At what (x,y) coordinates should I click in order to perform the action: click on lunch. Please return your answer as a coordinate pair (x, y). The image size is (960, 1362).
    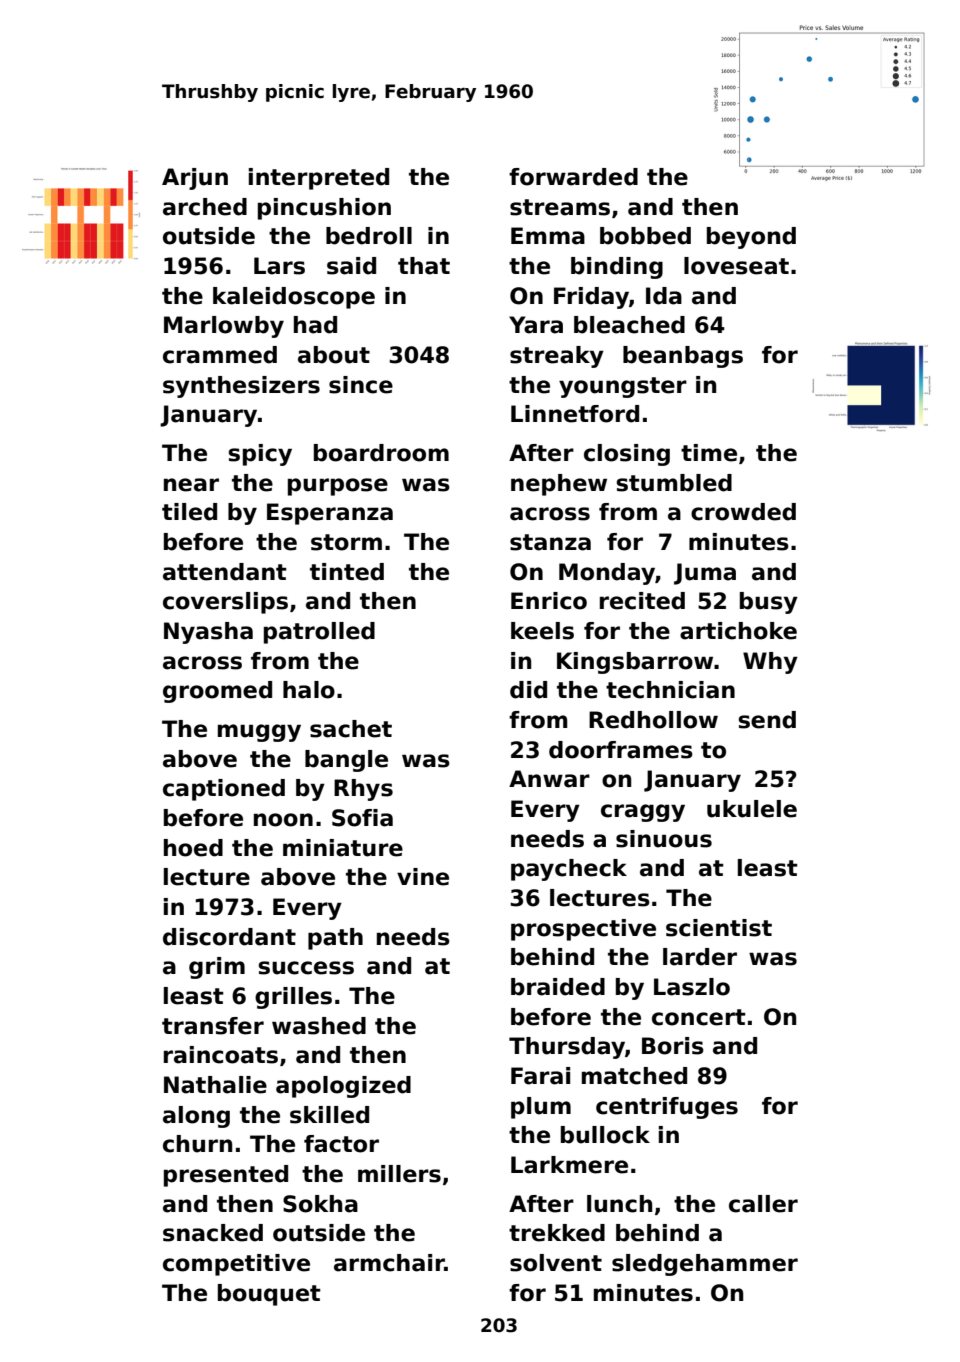
    Looking at the image, I should click on (619, 1204).
